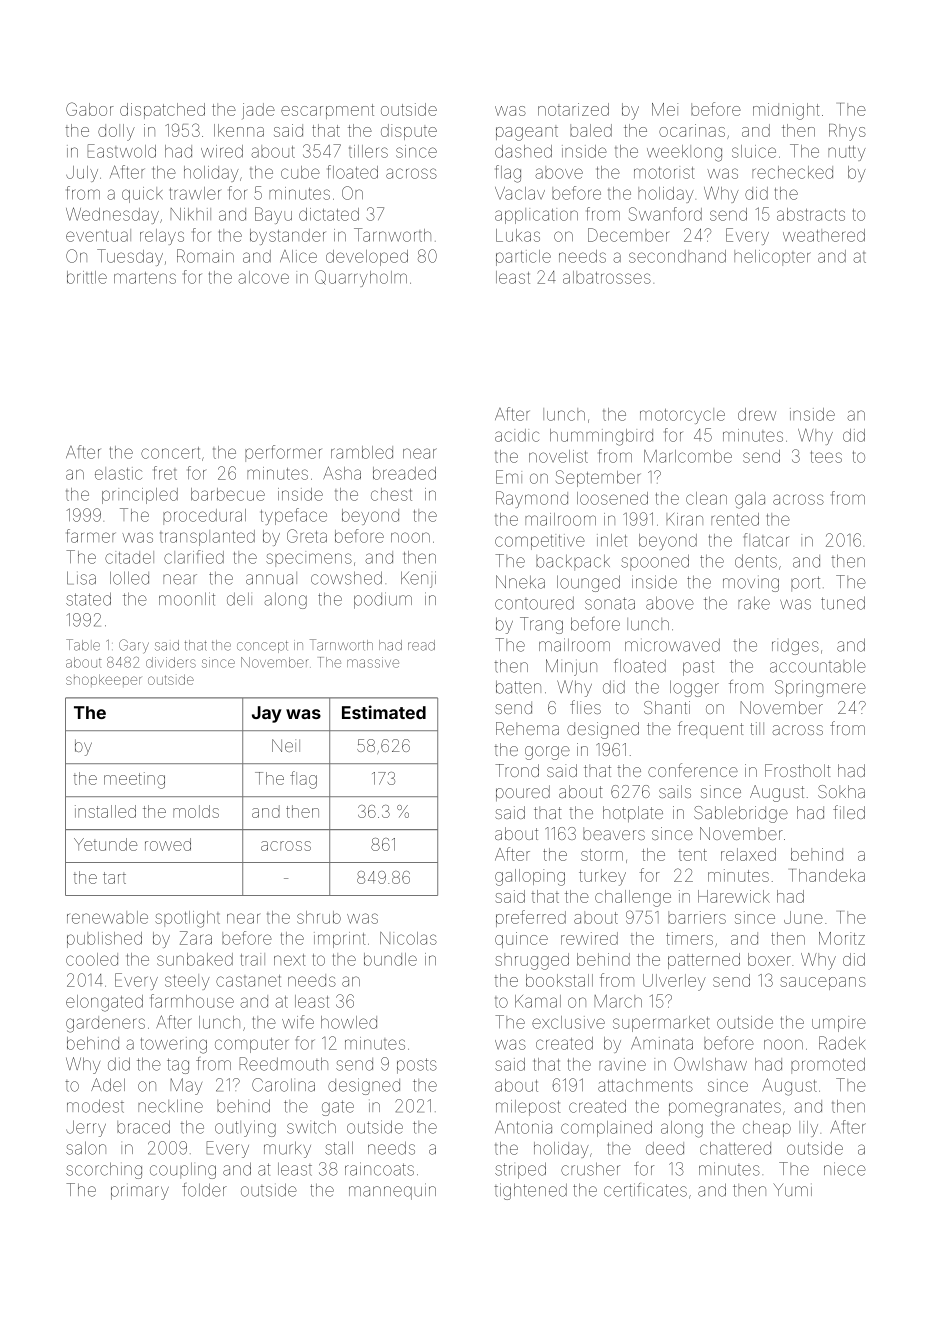 The width and height of the screenshot is (932, 1322). Describe the element at coordinates (532, 499) in the screenshot. I see `Raymond` at that location.
